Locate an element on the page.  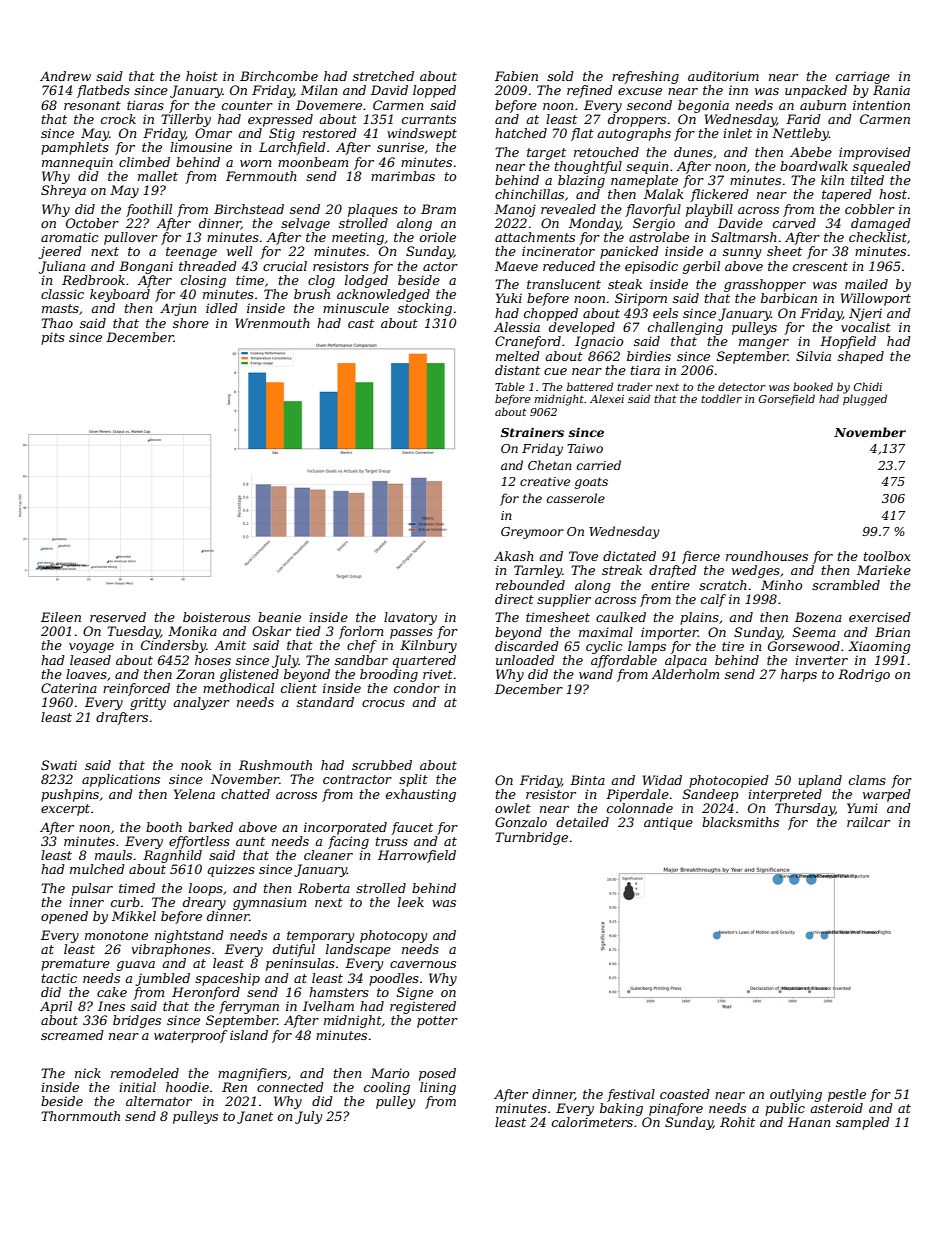
refined is located at coordinates (590, 91).
